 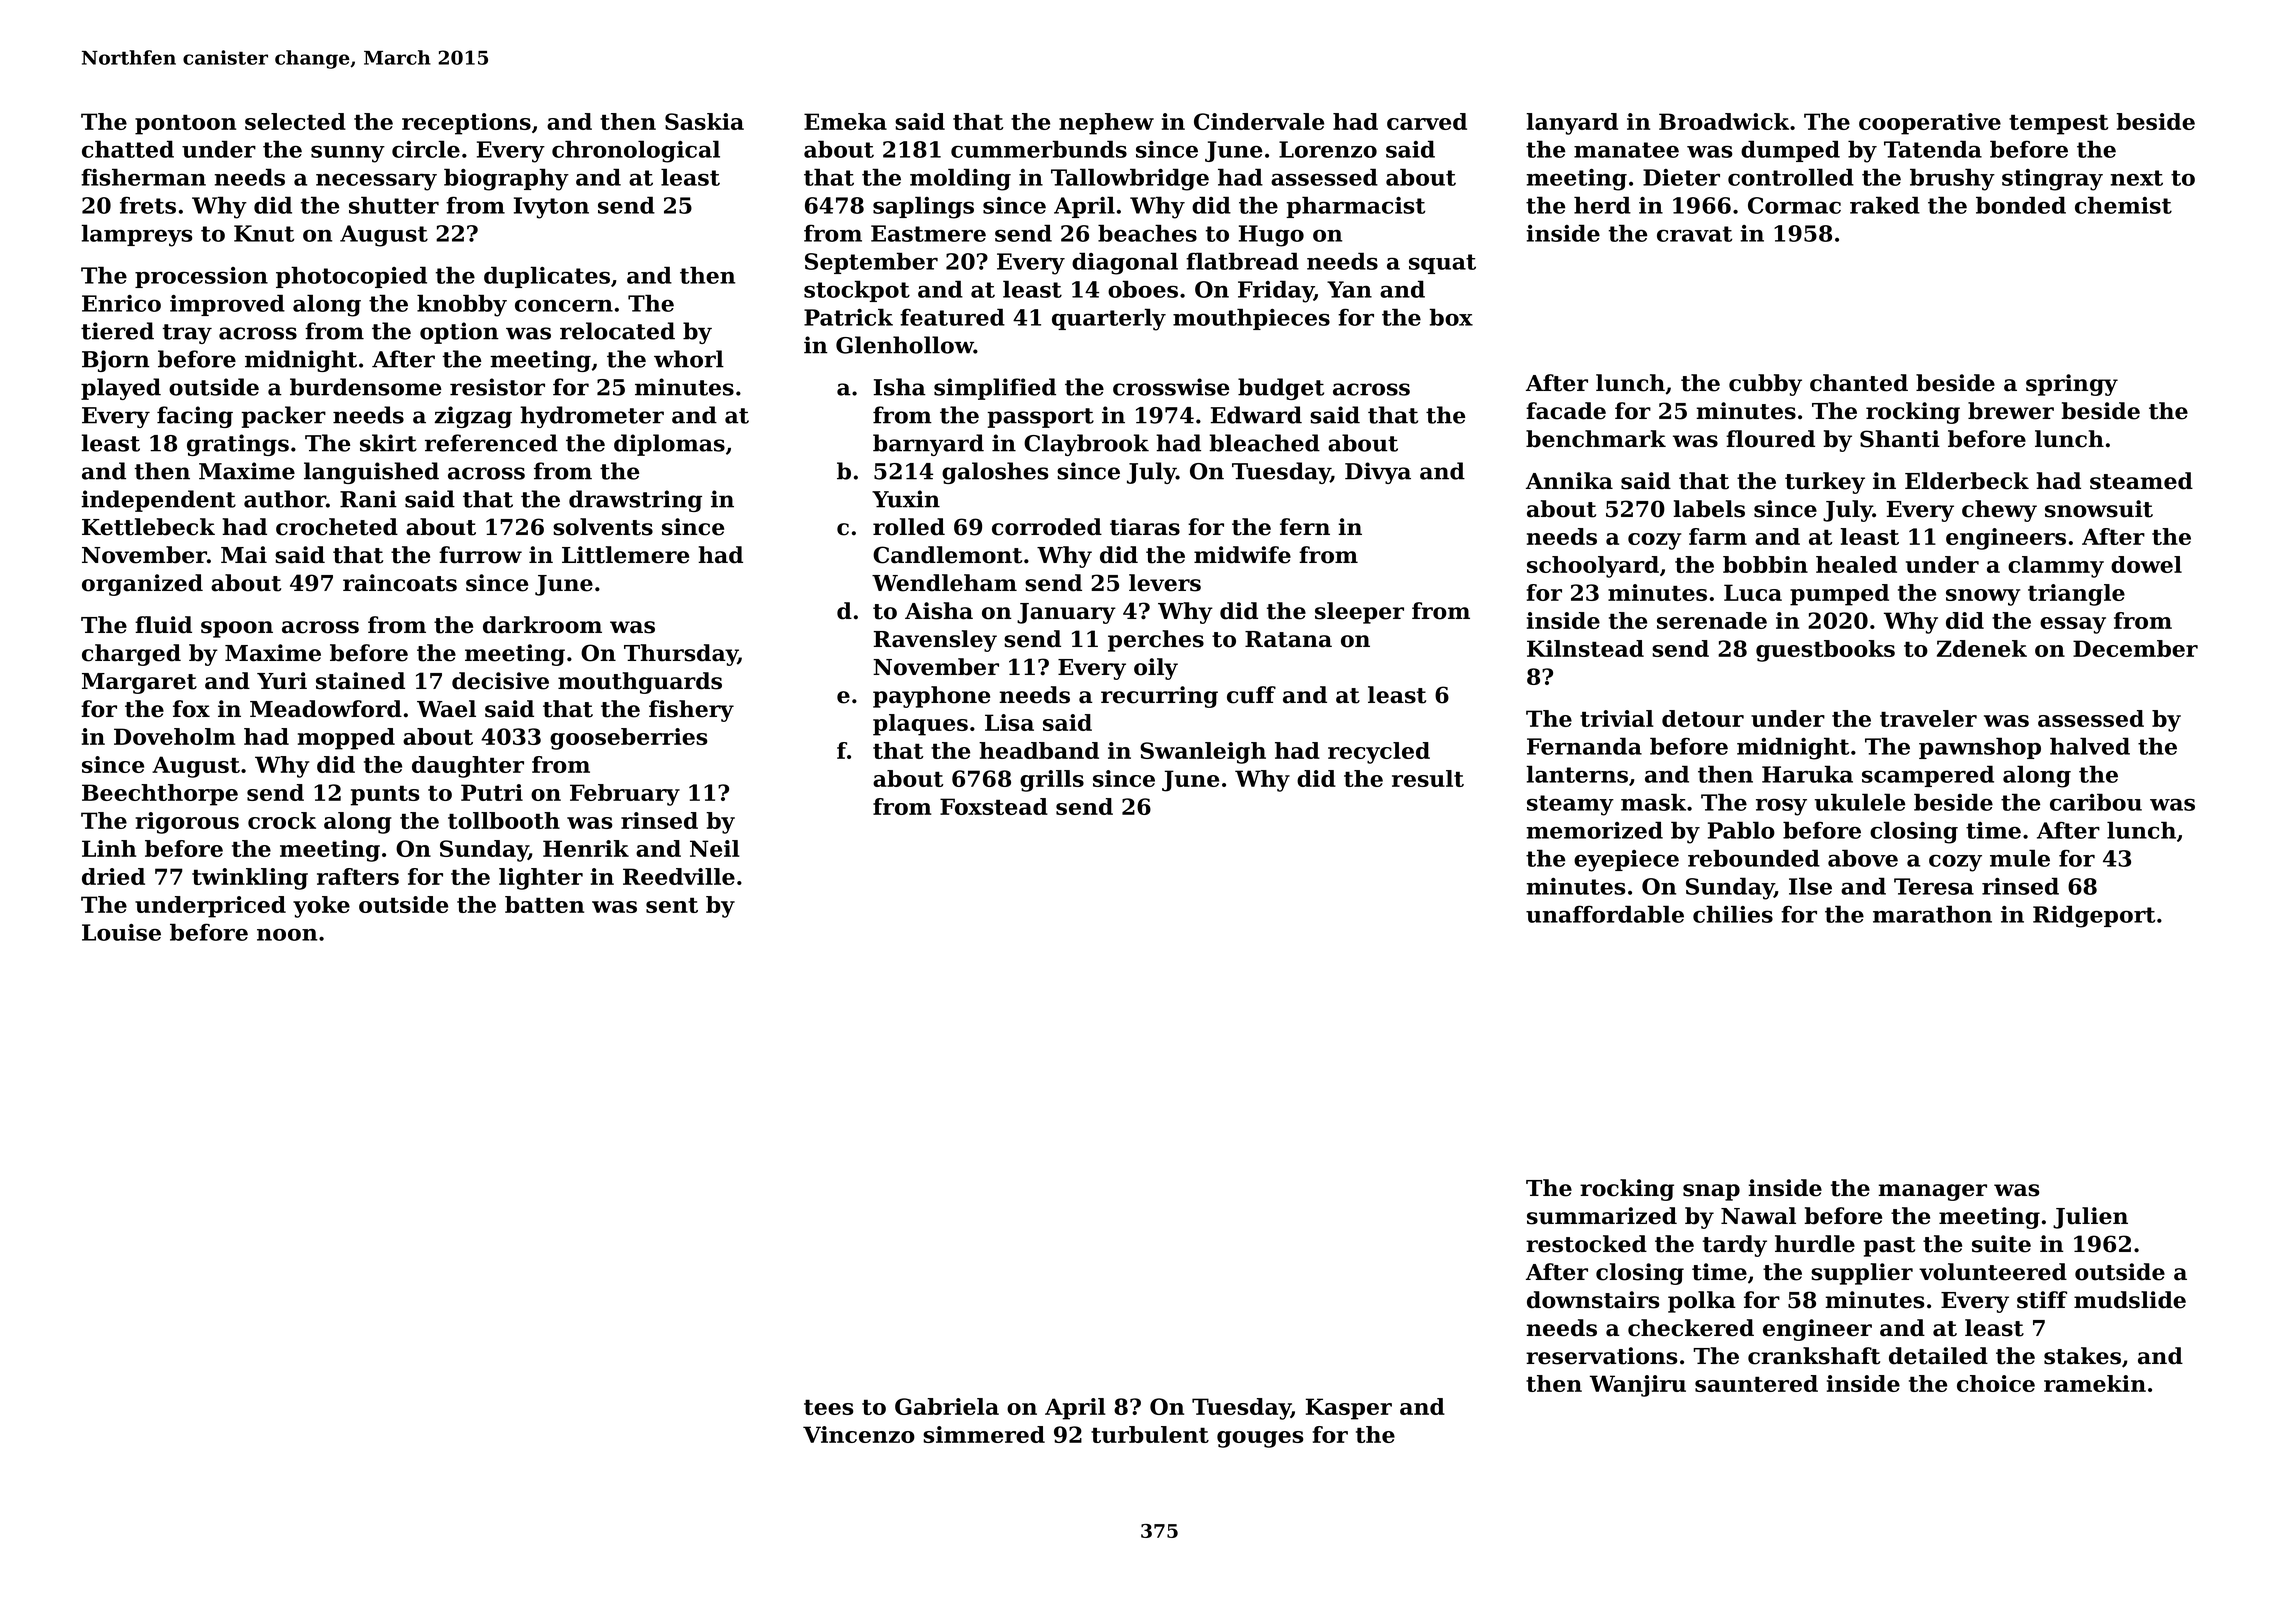 I want to click on Yuxin, so click(x=906, y=499).
